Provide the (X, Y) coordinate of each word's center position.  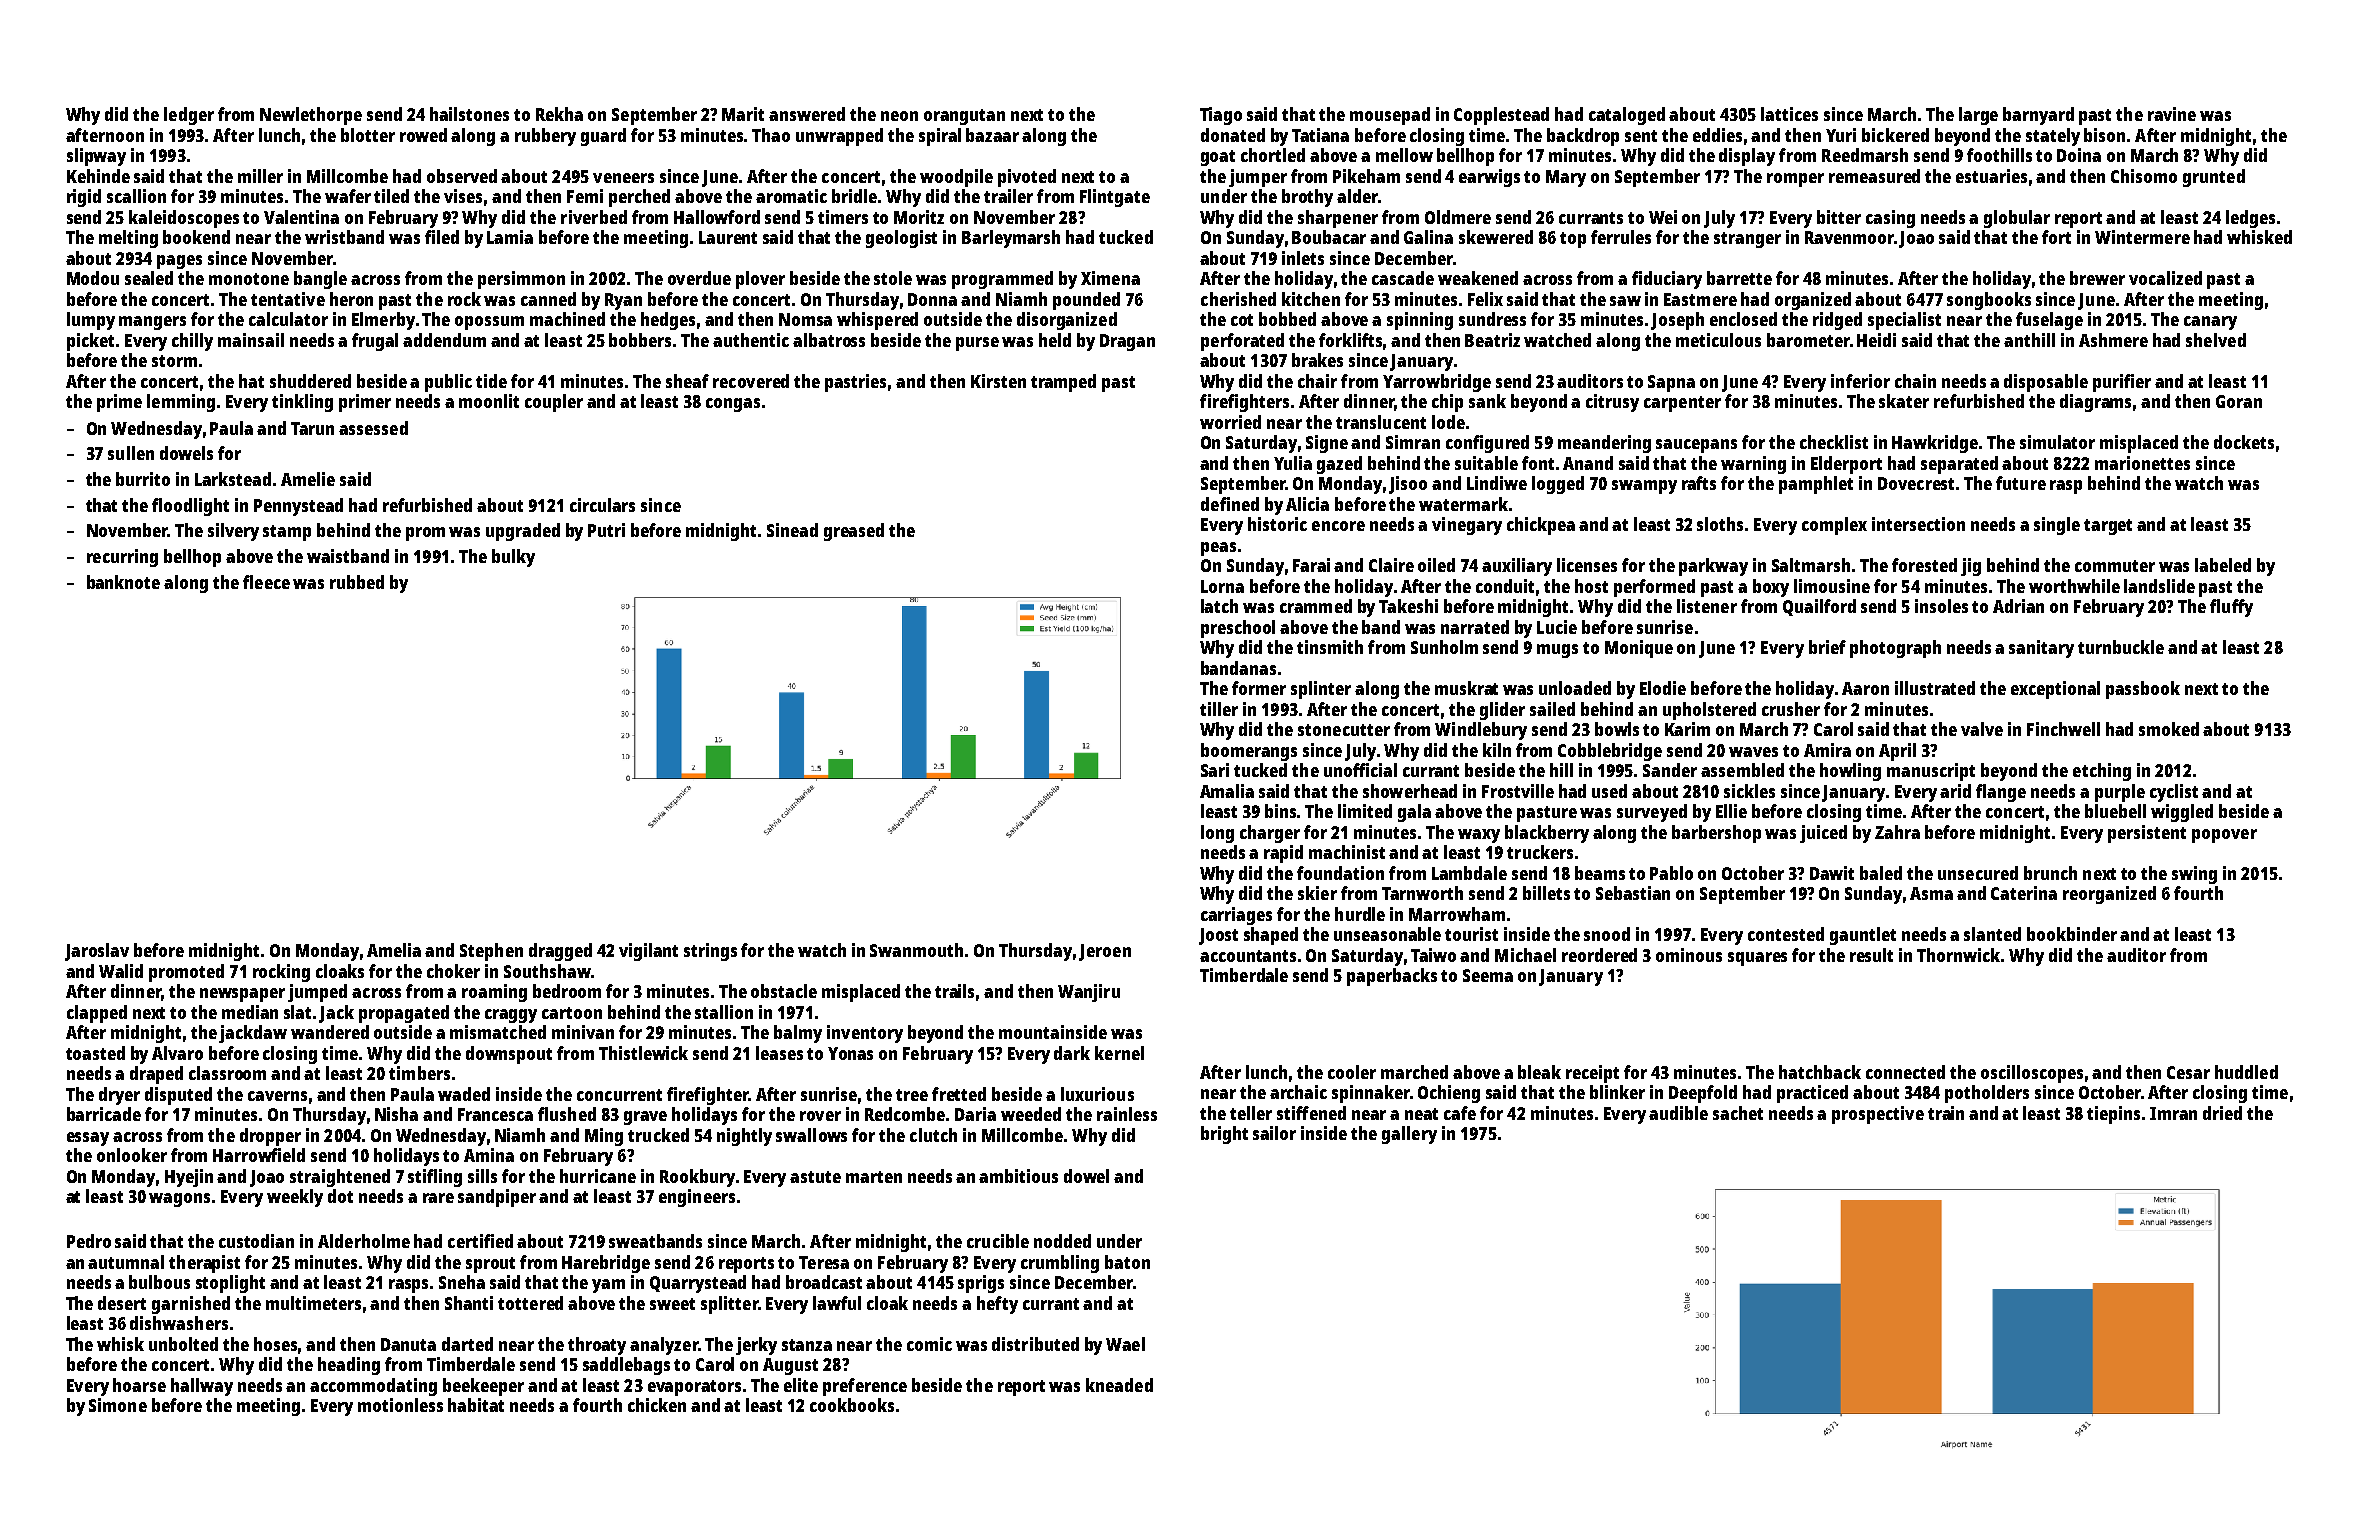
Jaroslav (97, 952)
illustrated (1935, 688)
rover (820, 1116)
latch (1219, 606)
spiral (940, 137)
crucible (998, 1241)
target (2108, 527)
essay (88, 1139)
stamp (287, 533)
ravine (2172, 114)
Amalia (1227, 791)
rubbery (545, 137)
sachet (1738, 1113)
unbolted (183, 1344)
